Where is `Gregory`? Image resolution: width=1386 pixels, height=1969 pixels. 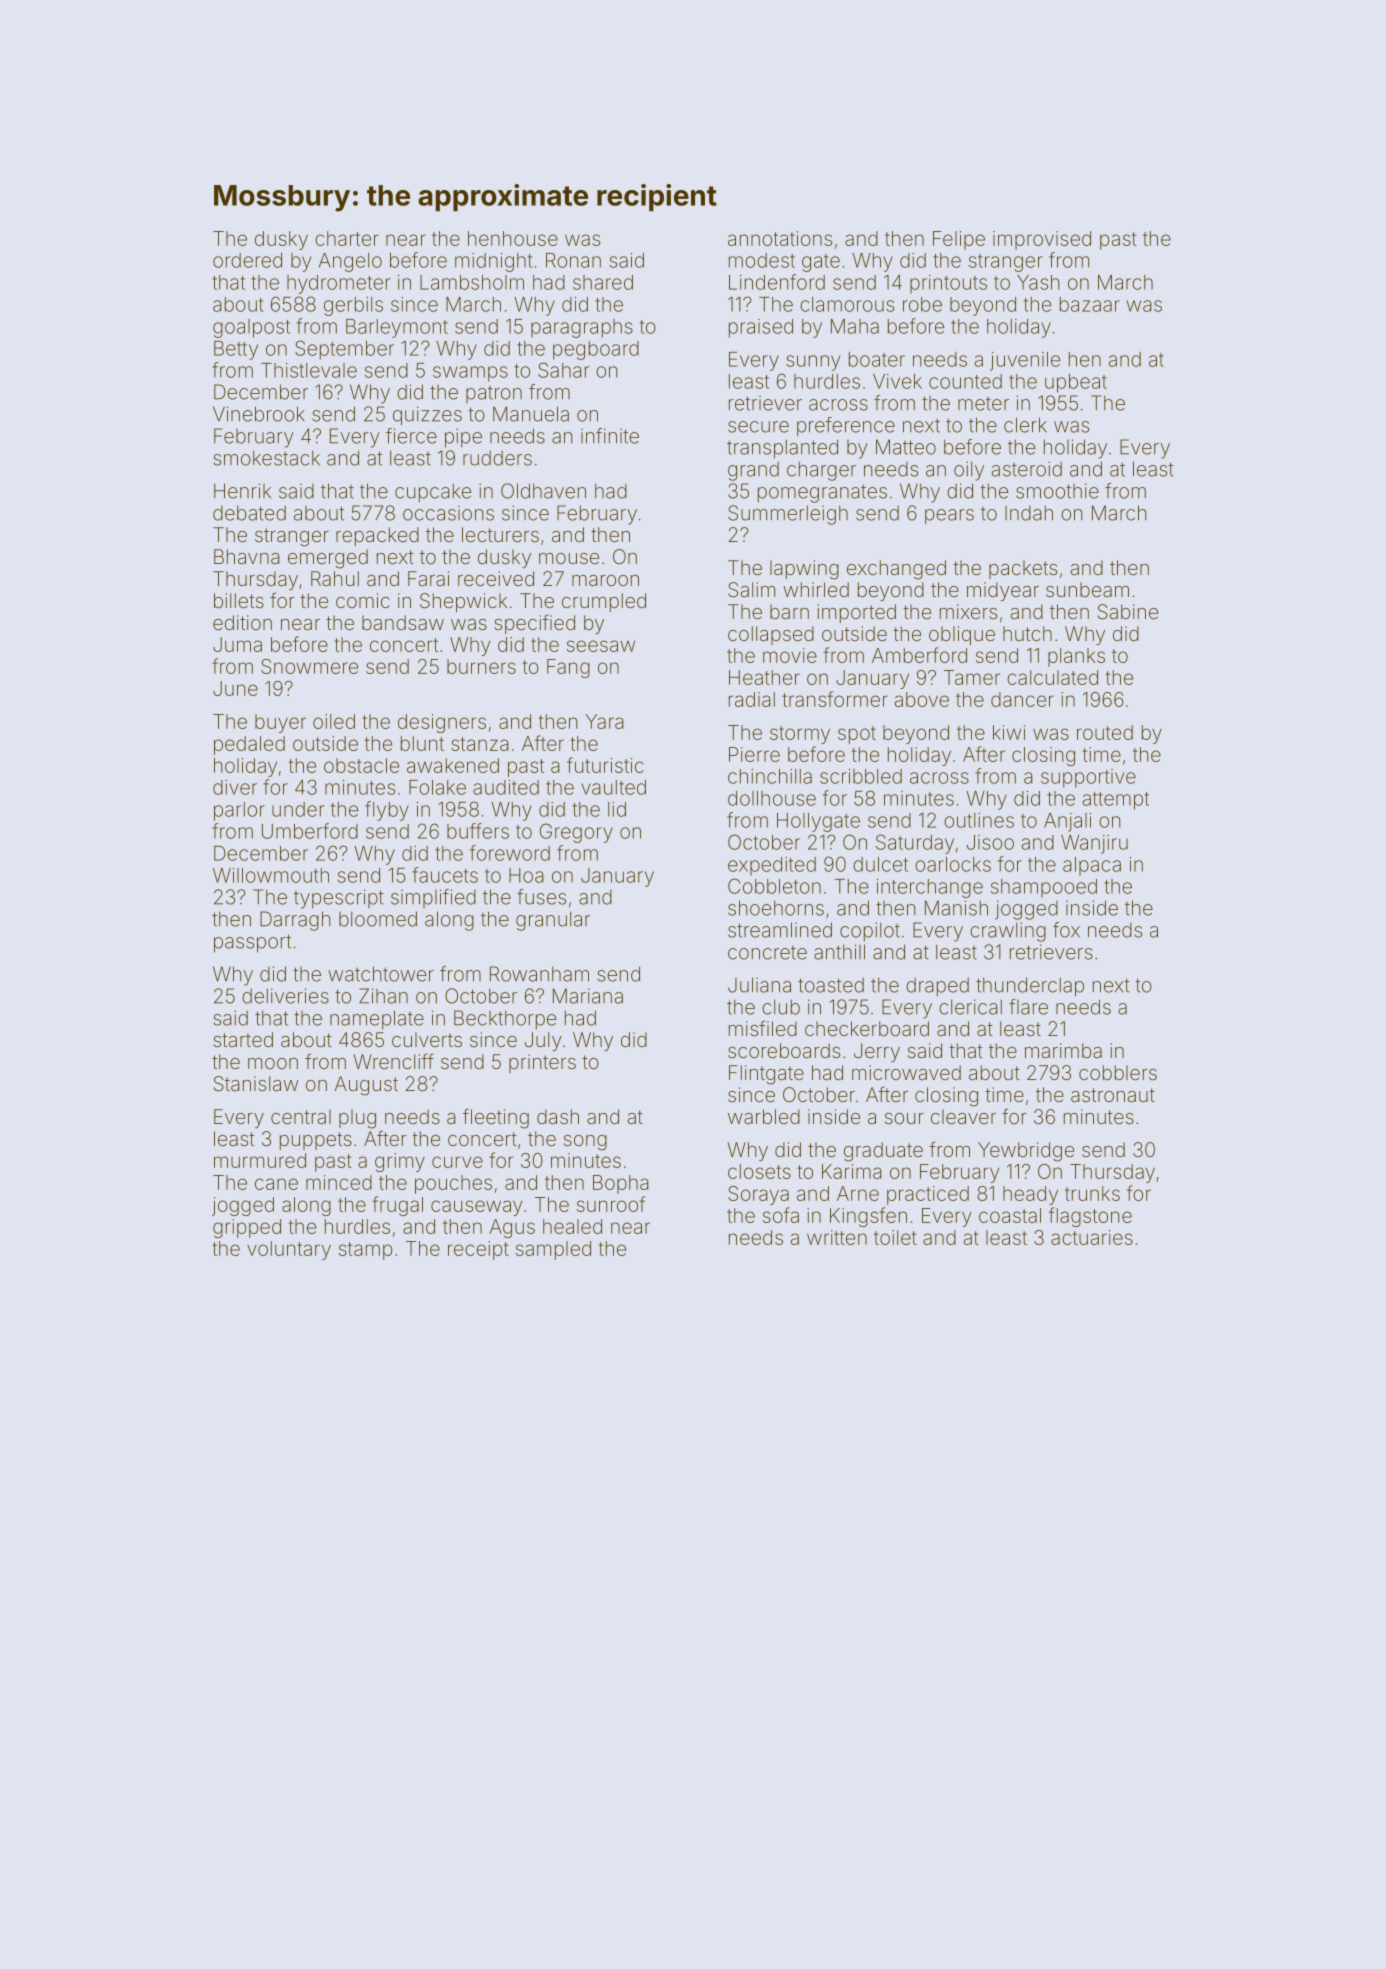
Gregory is located at coordinates (576, 833).
